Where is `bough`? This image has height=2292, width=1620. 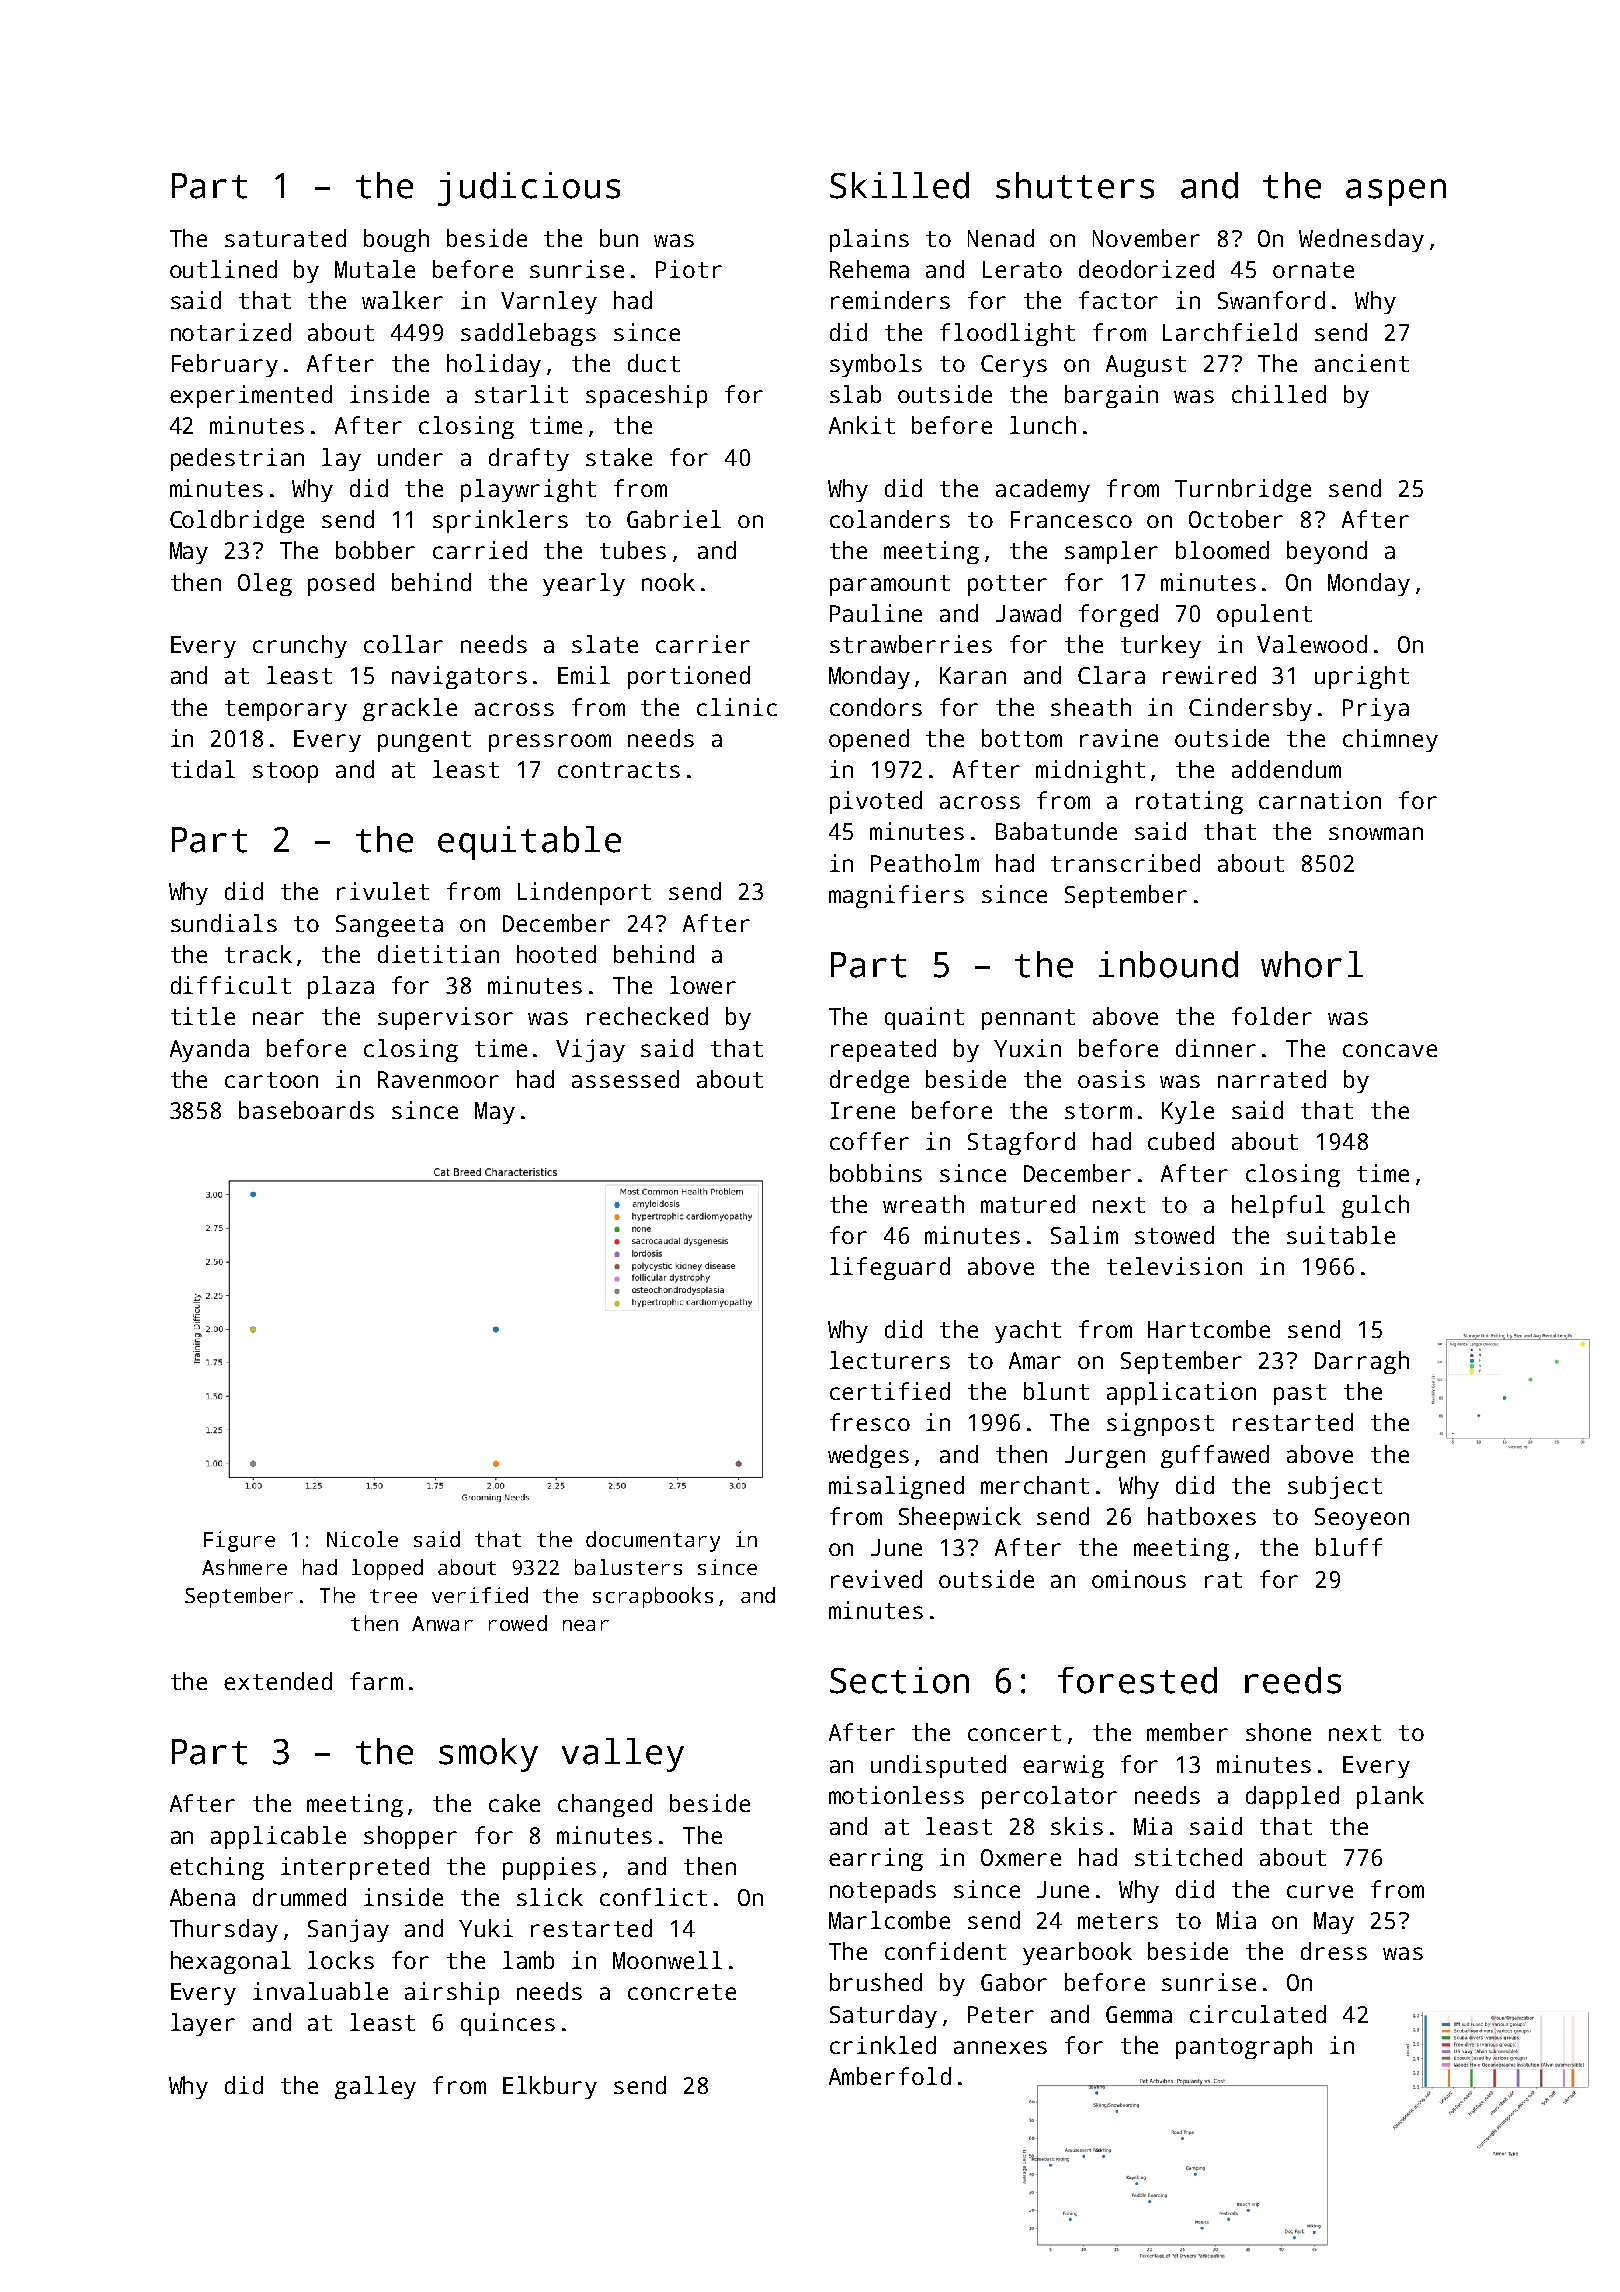
bough is located at coordinates (396, 240).
